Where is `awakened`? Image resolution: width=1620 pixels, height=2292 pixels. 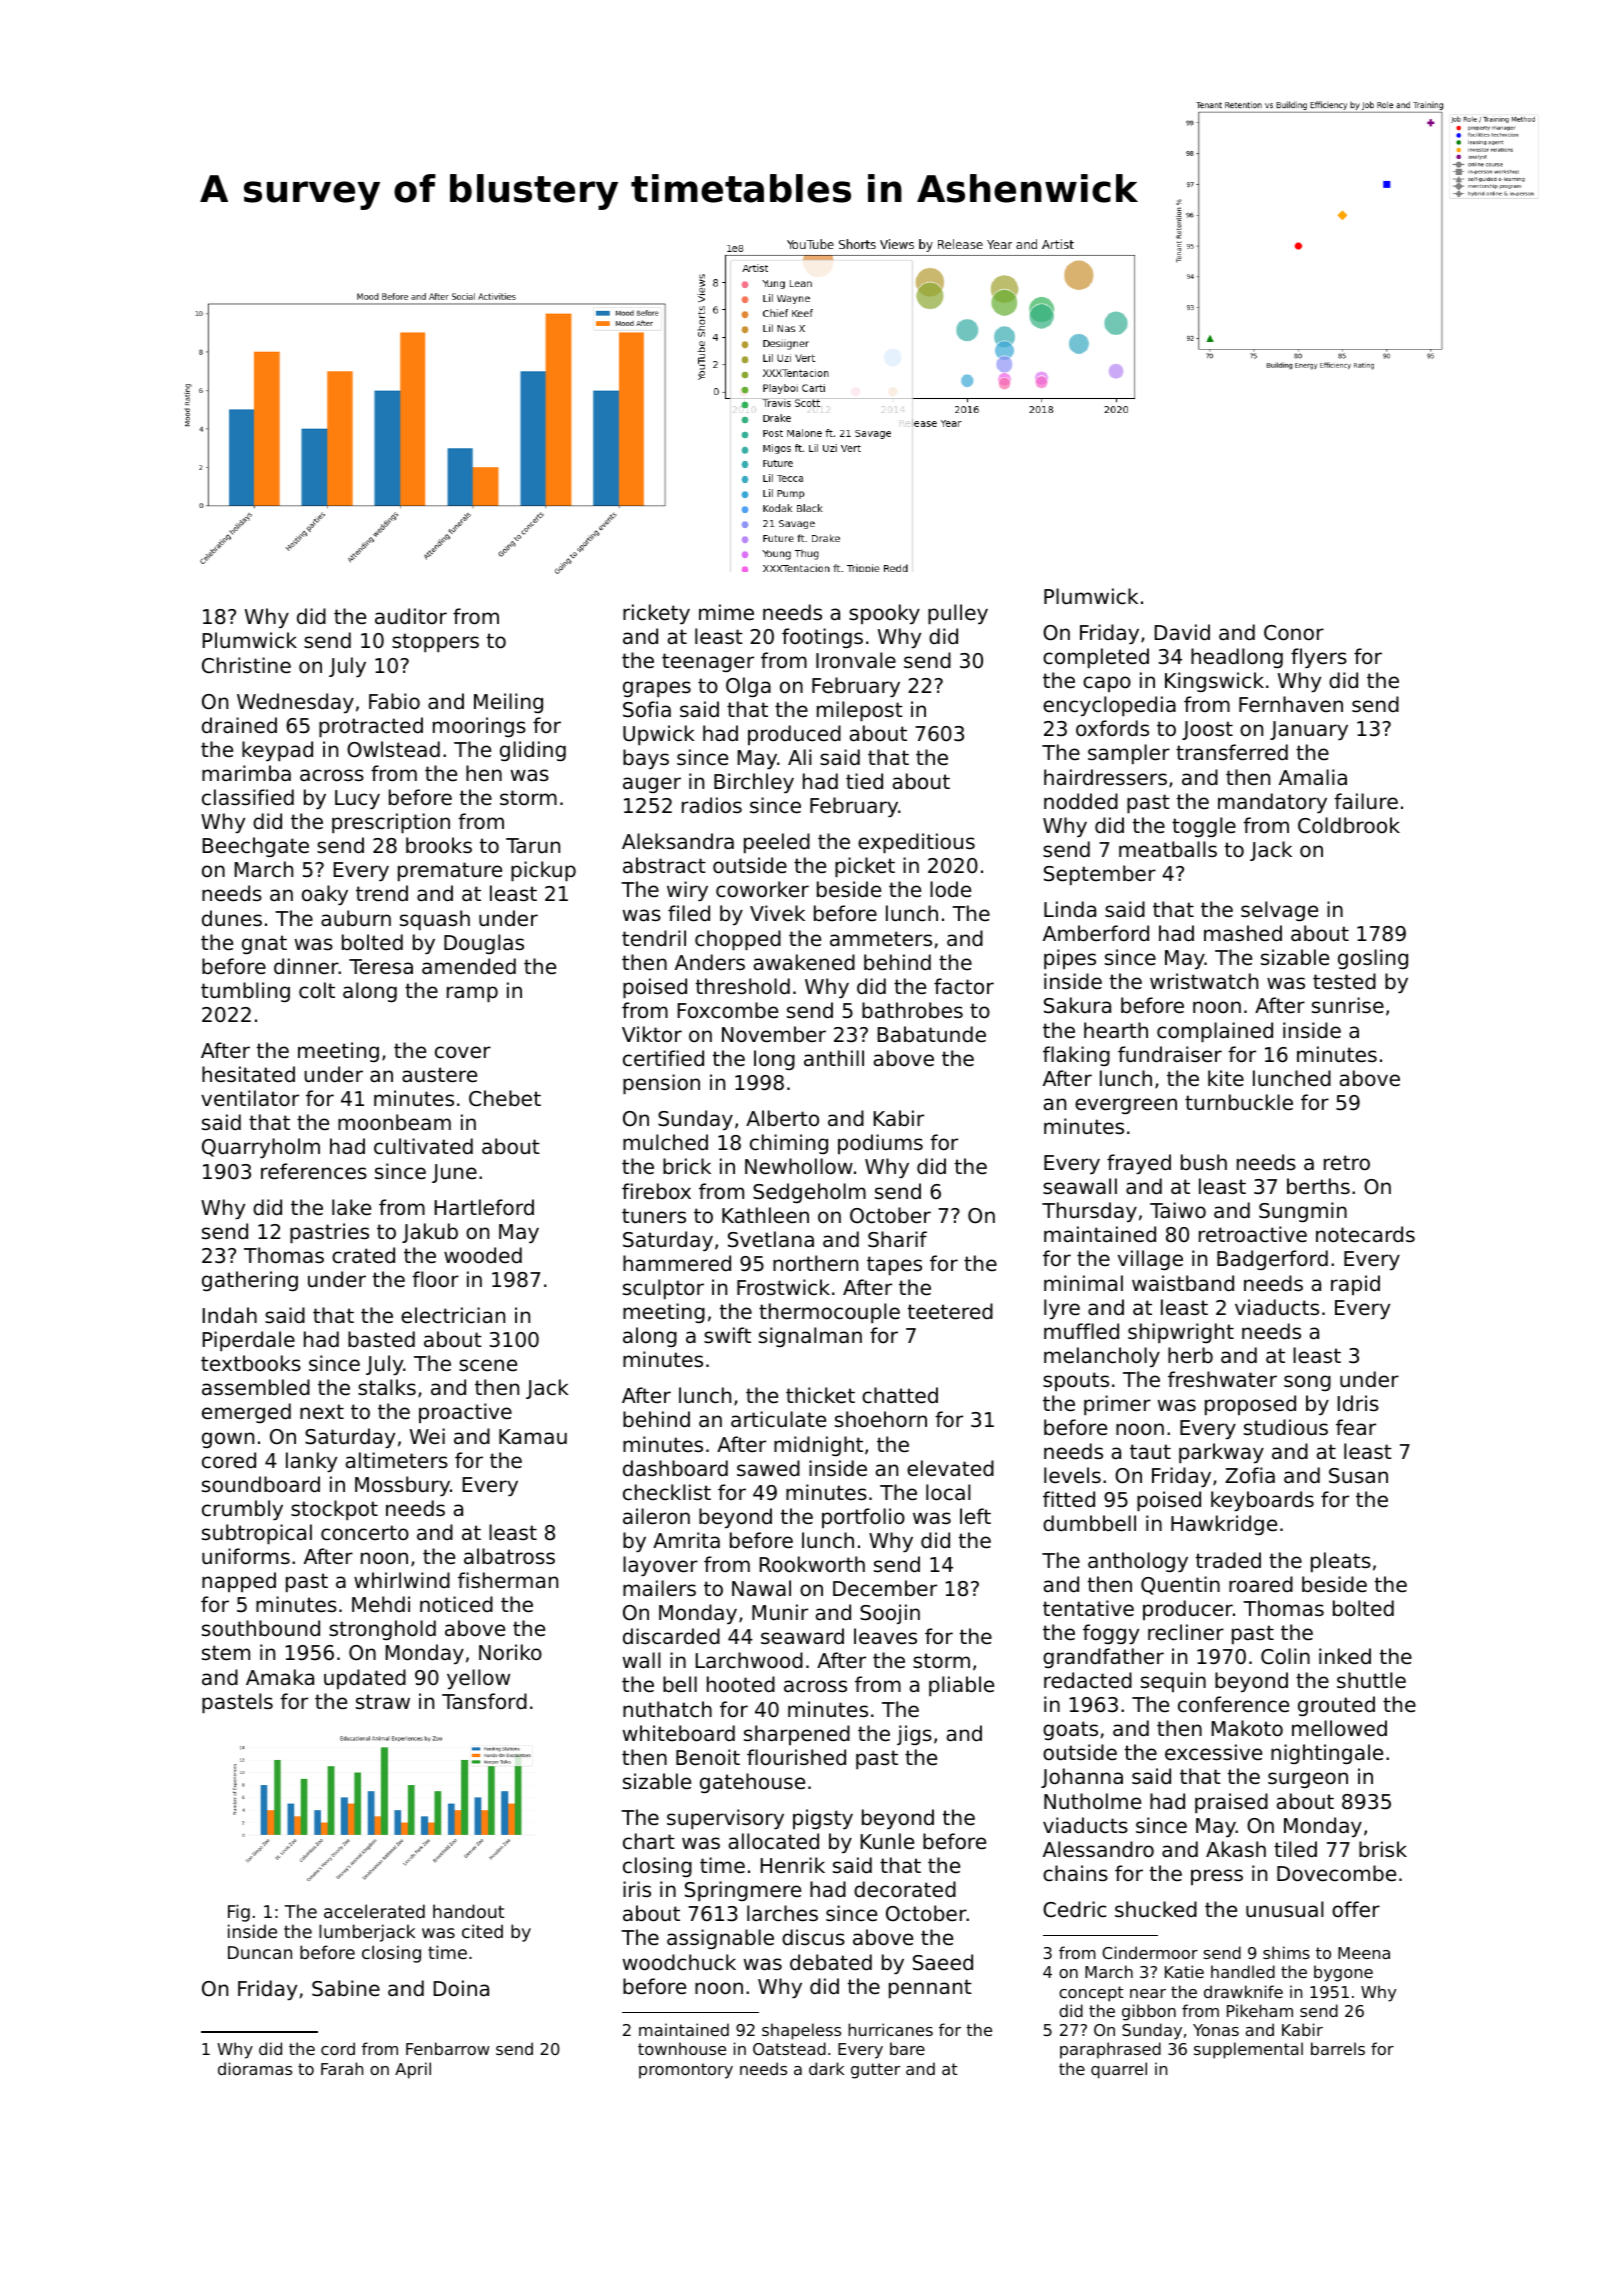
awakened is located at coordinates (804, 962).
